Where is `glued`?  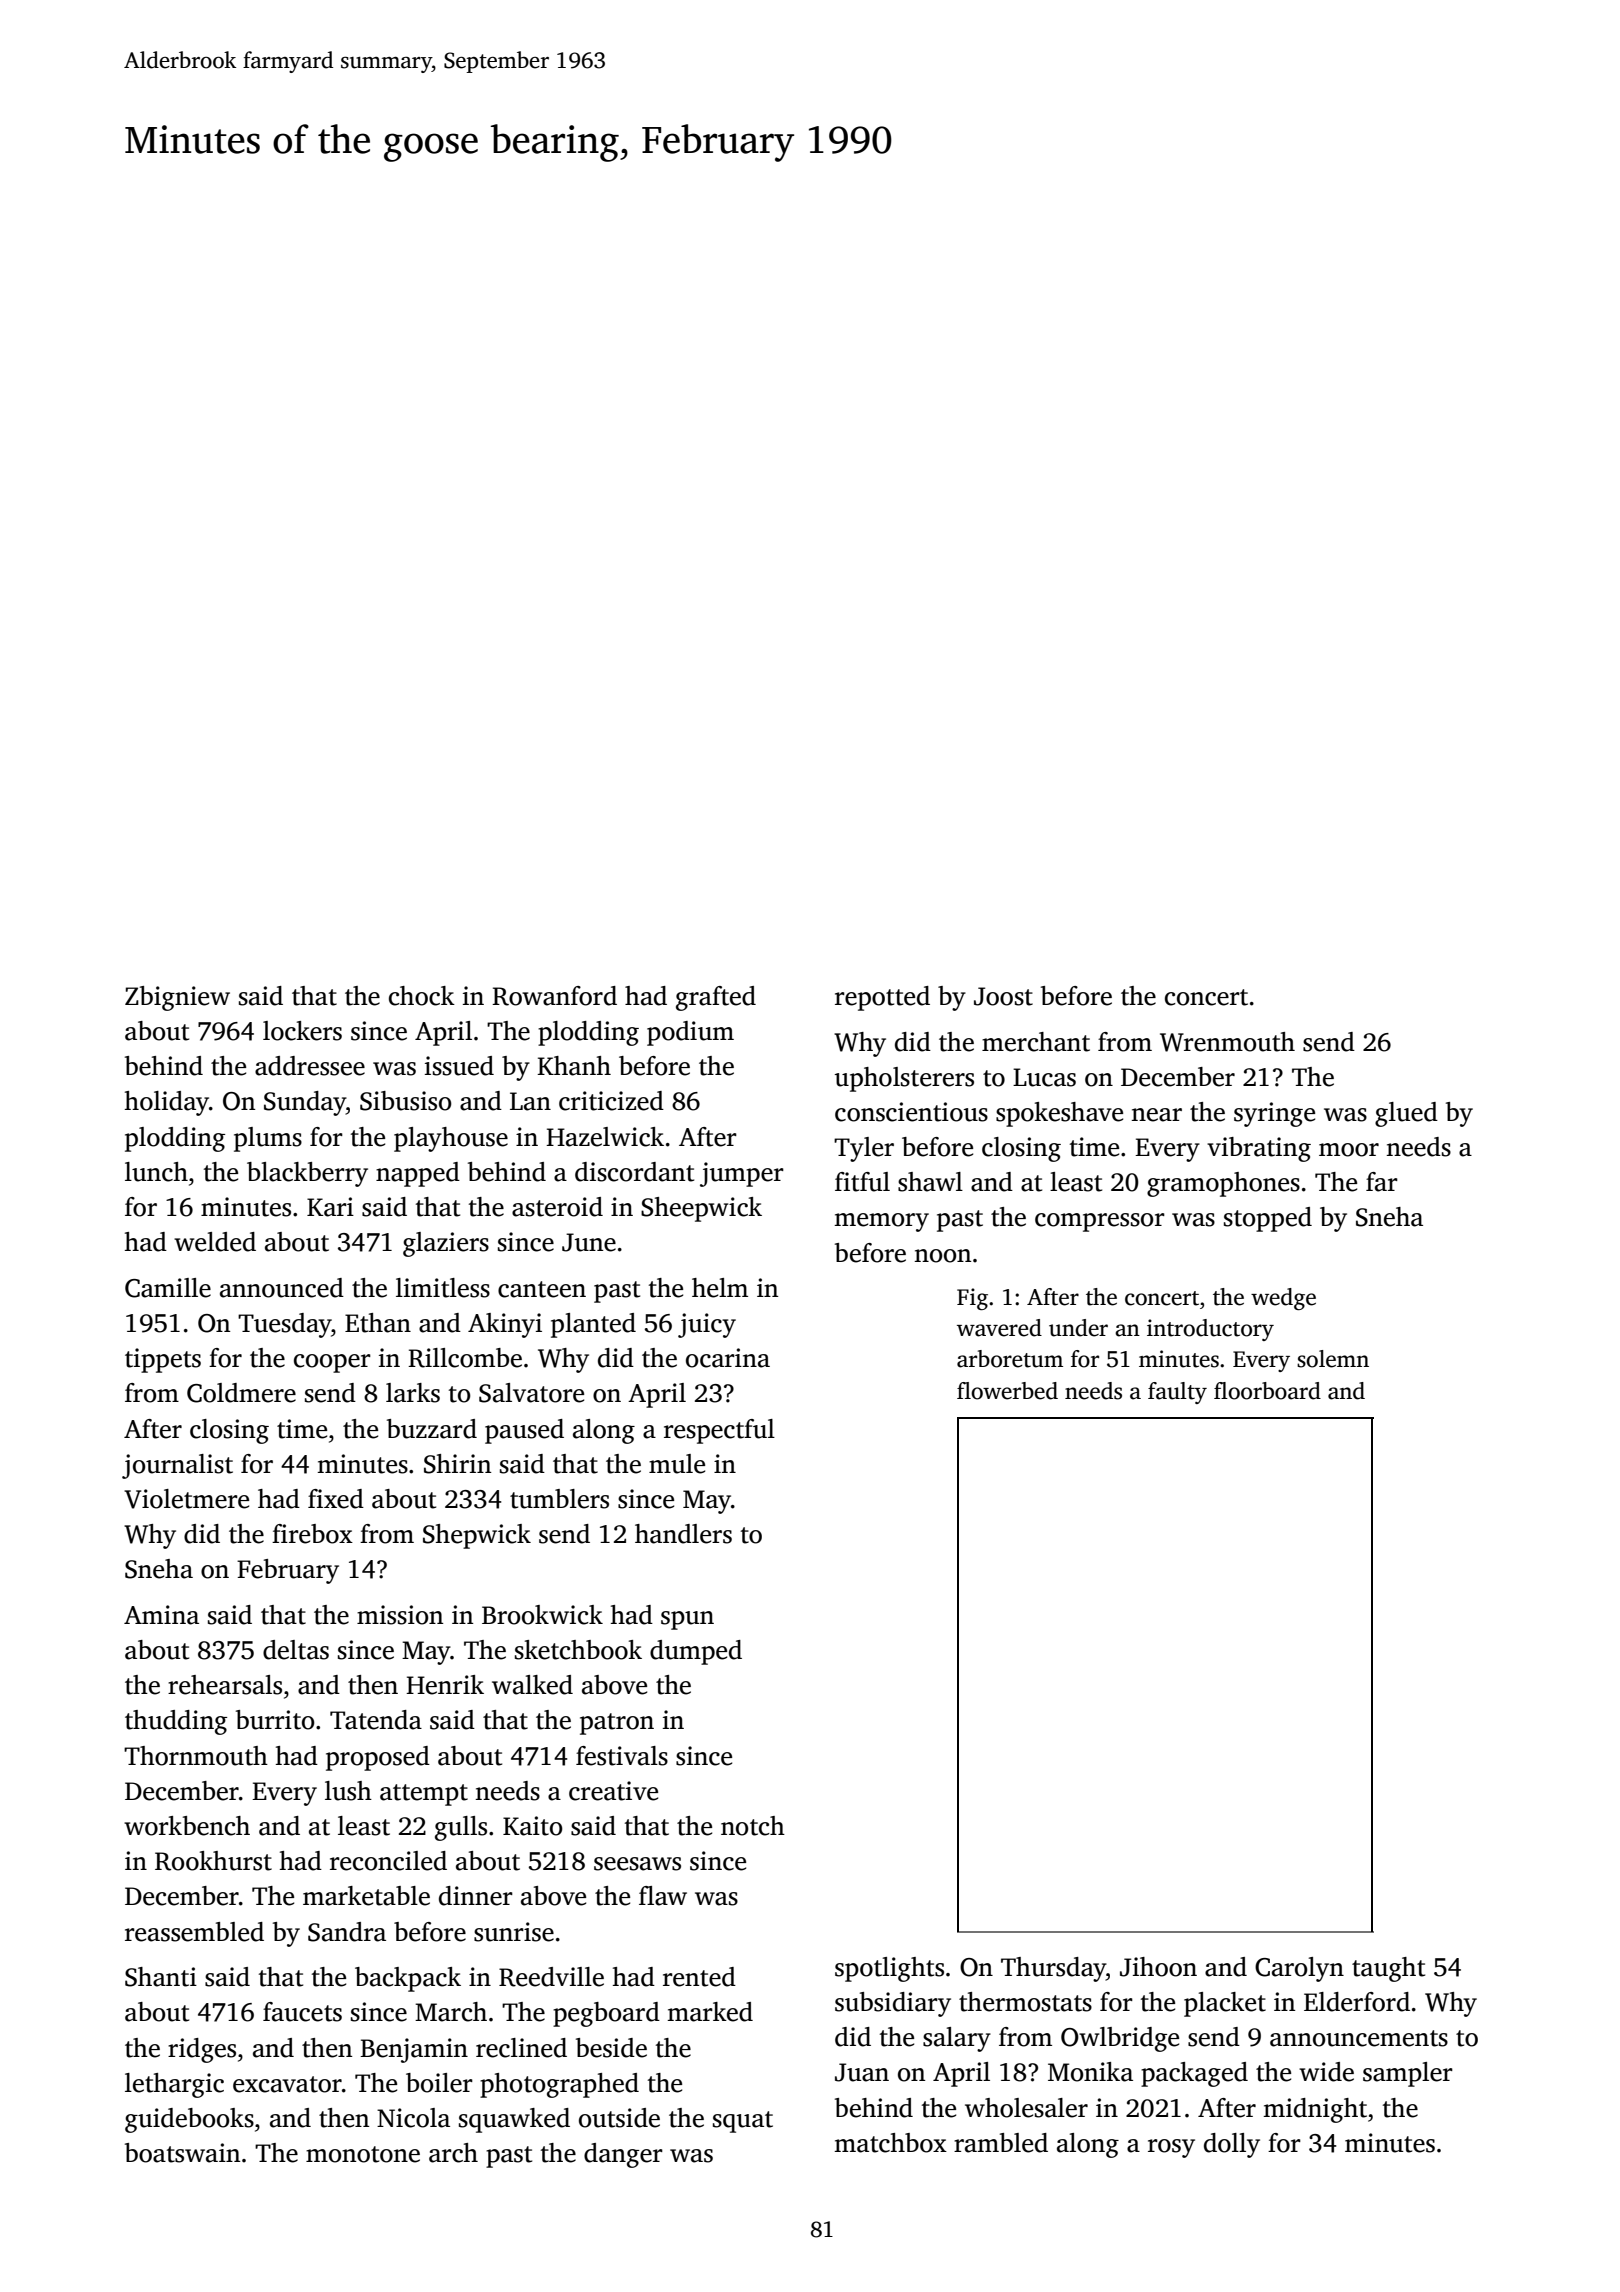
glued is located at coordinates (1406, 1114).
